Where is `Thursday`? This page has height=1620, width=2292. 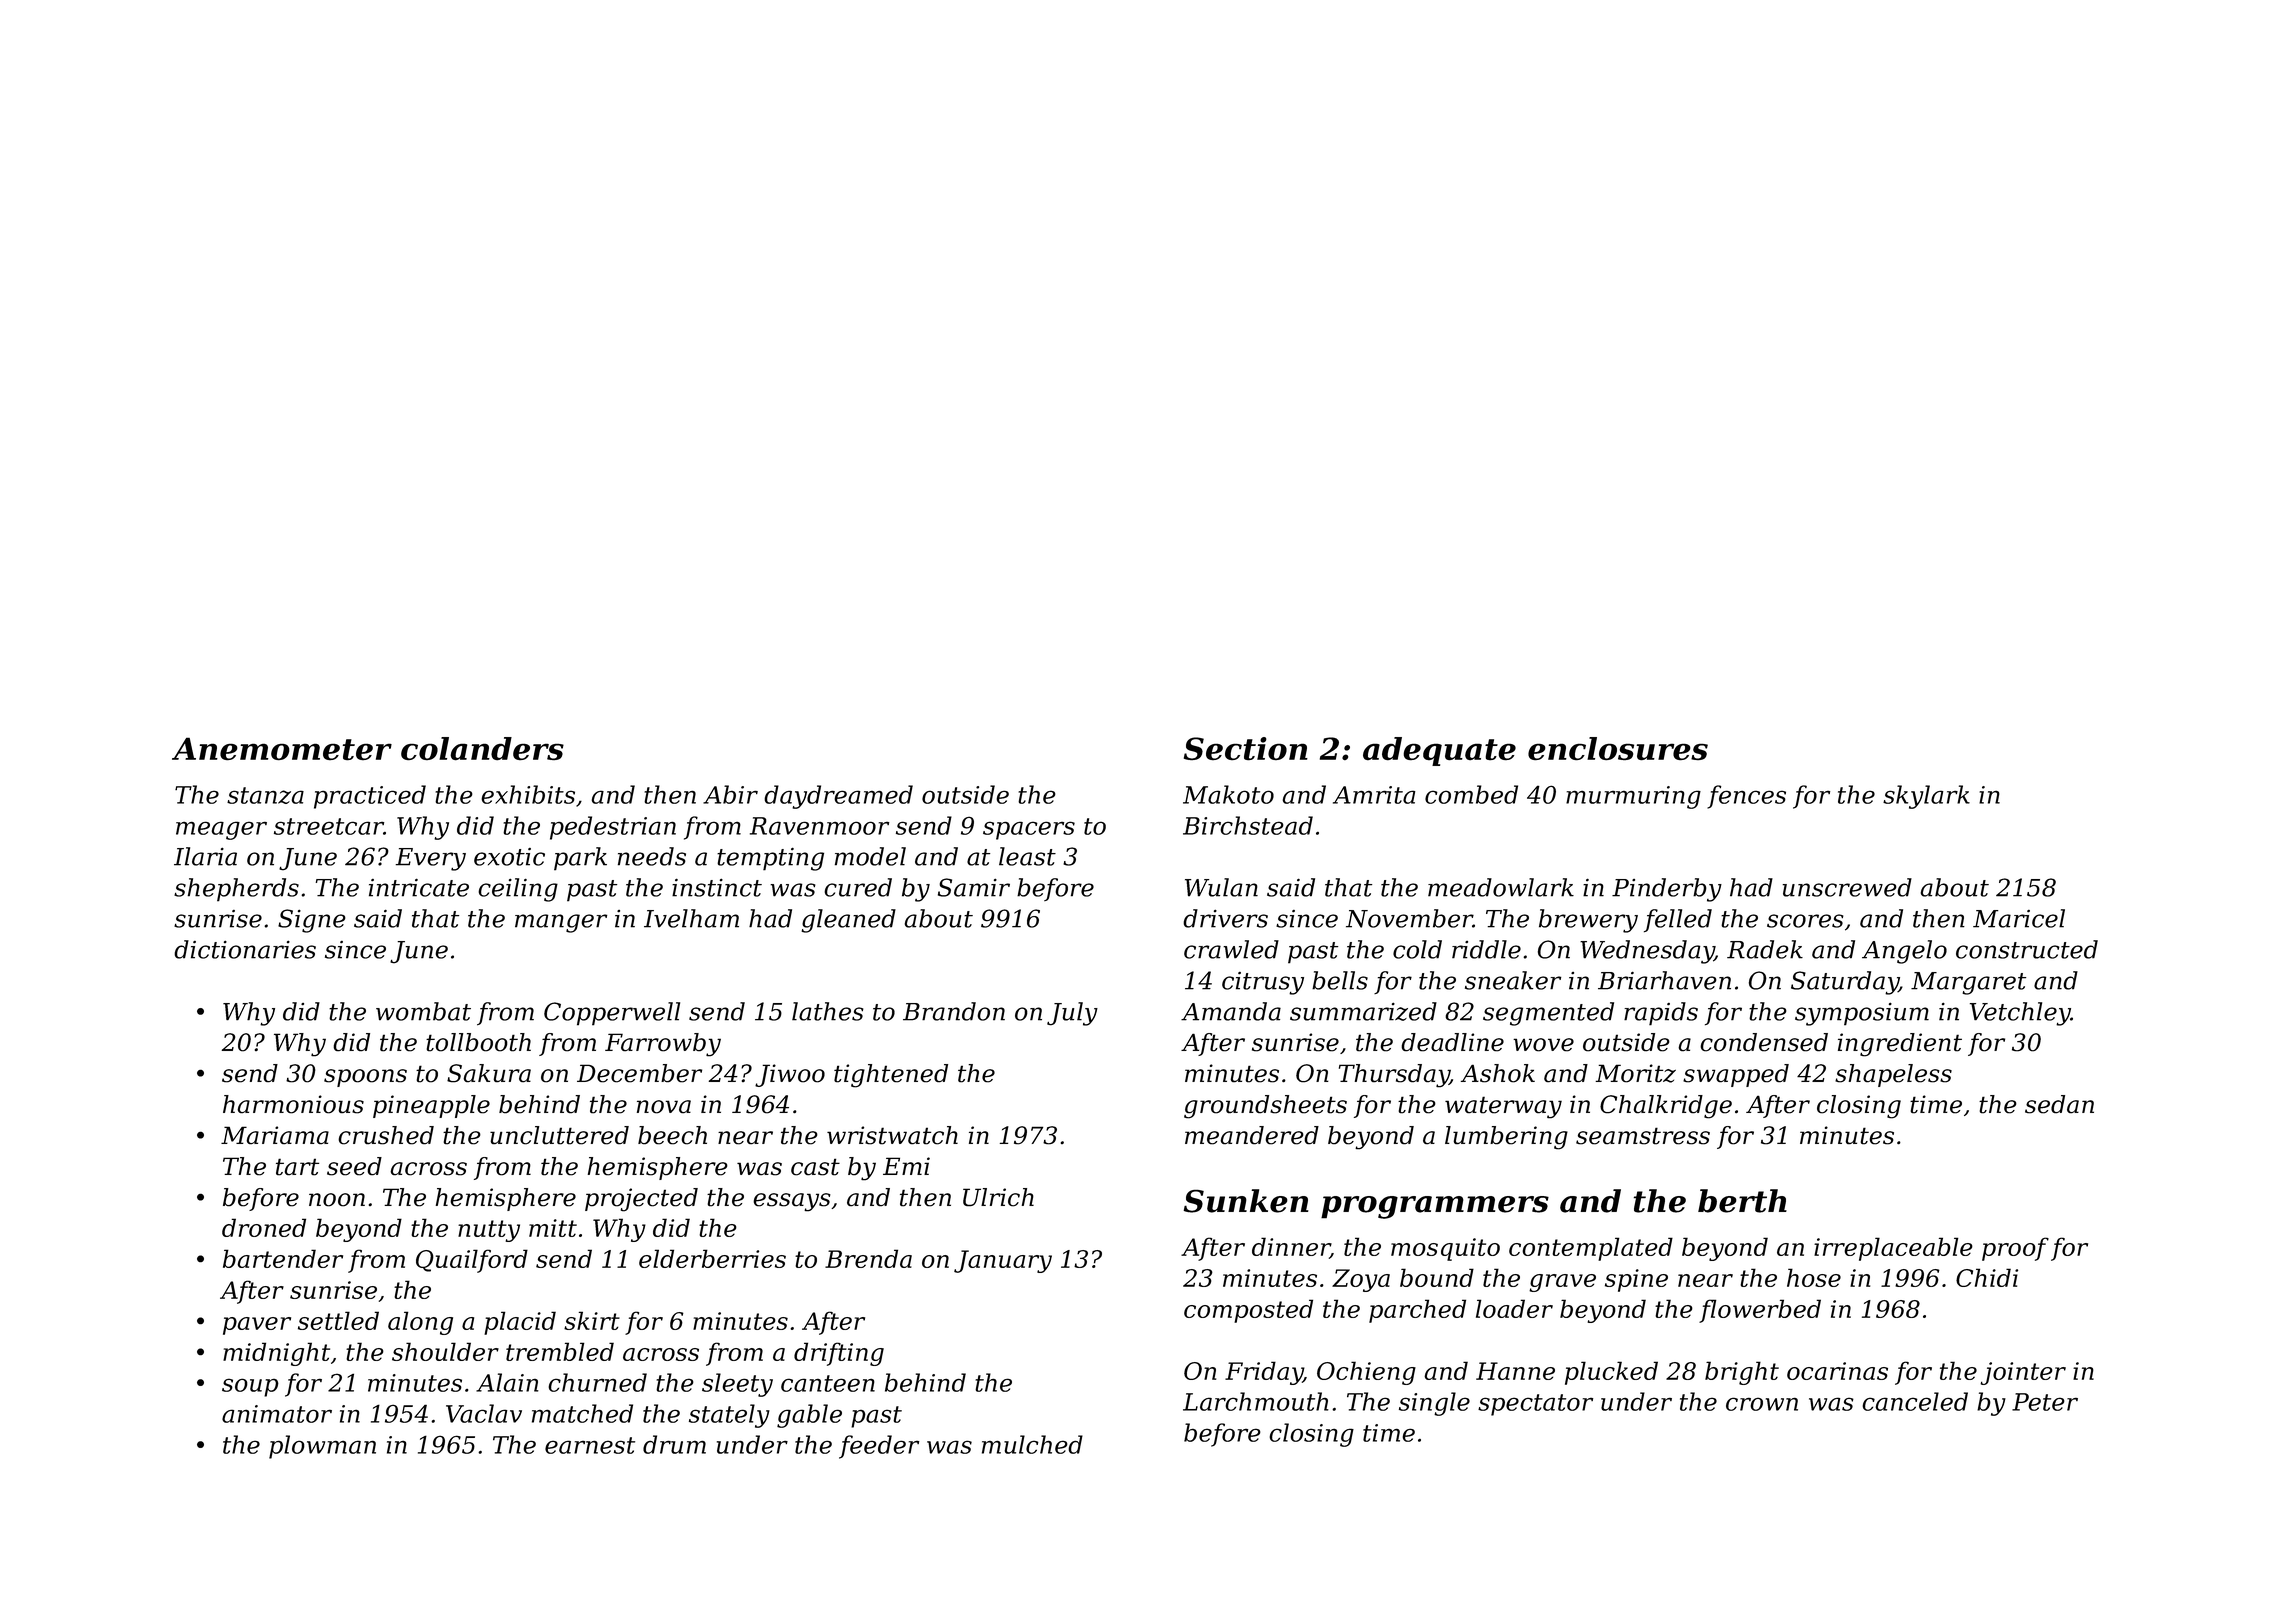
Thursday is located at coordinates (1394, 1076).
